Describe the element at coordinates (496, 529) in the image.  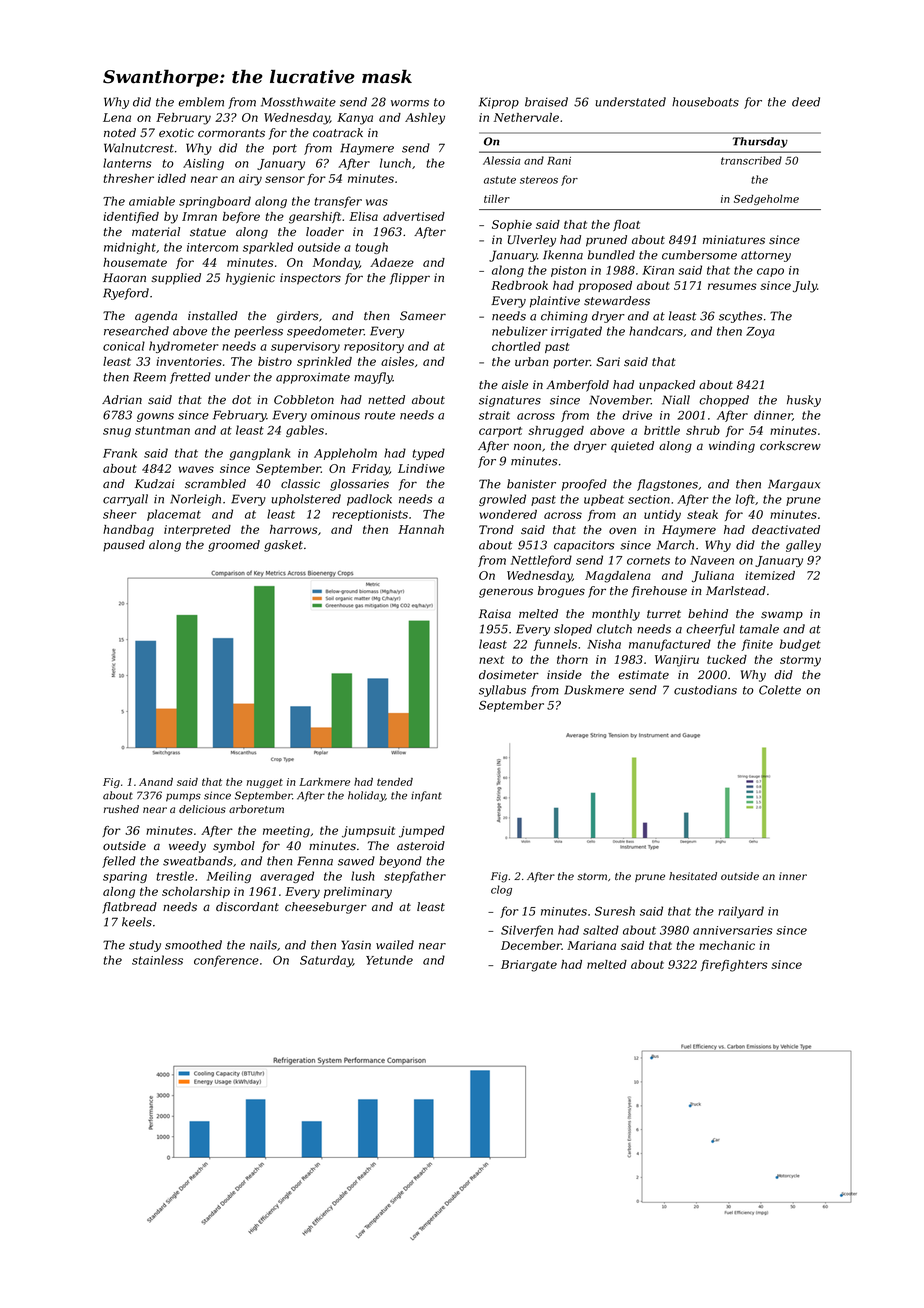
I see `Trond` at that location.
